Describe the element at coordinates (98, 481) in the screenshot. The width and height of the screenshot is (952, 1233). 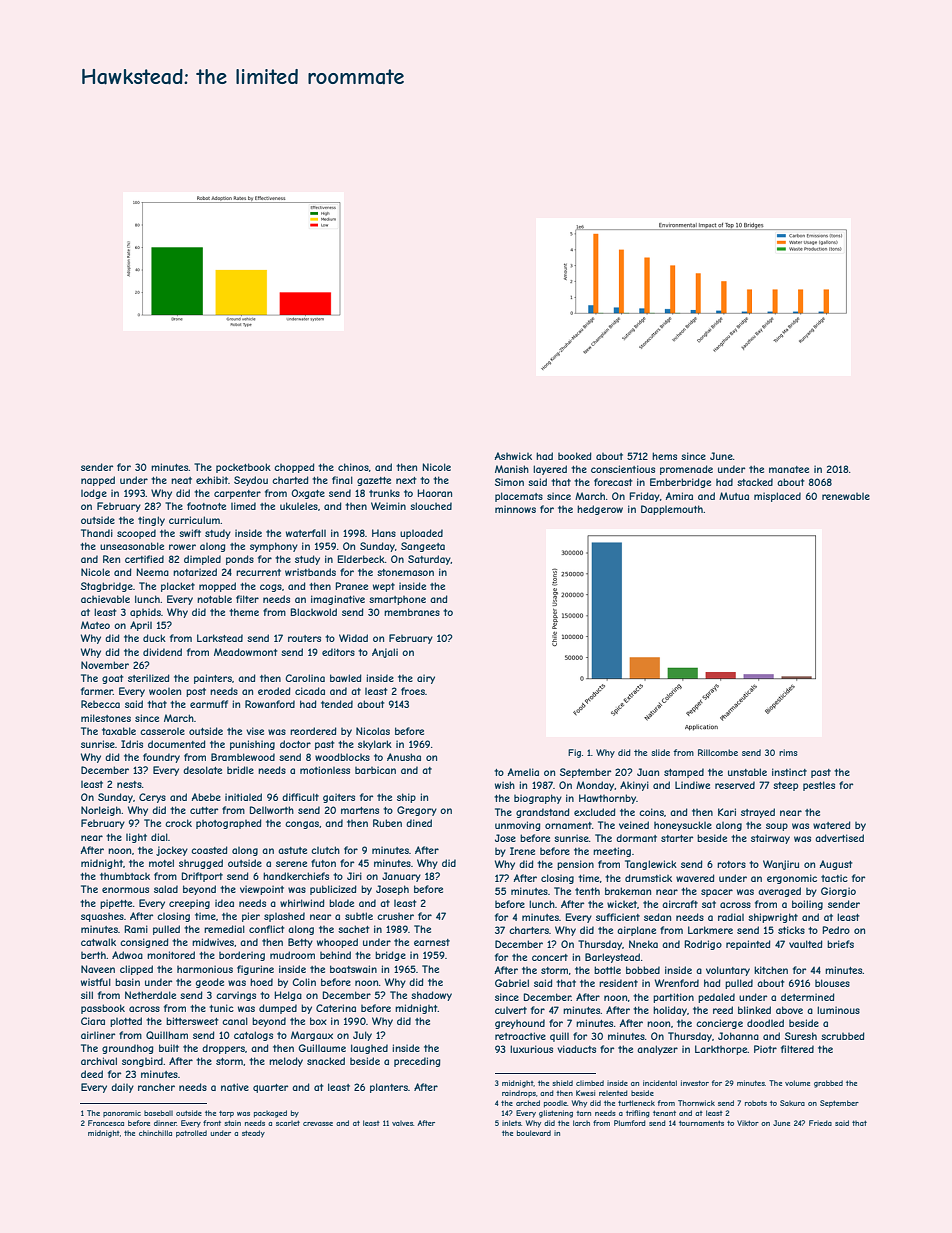
I see `napped` at that location.
